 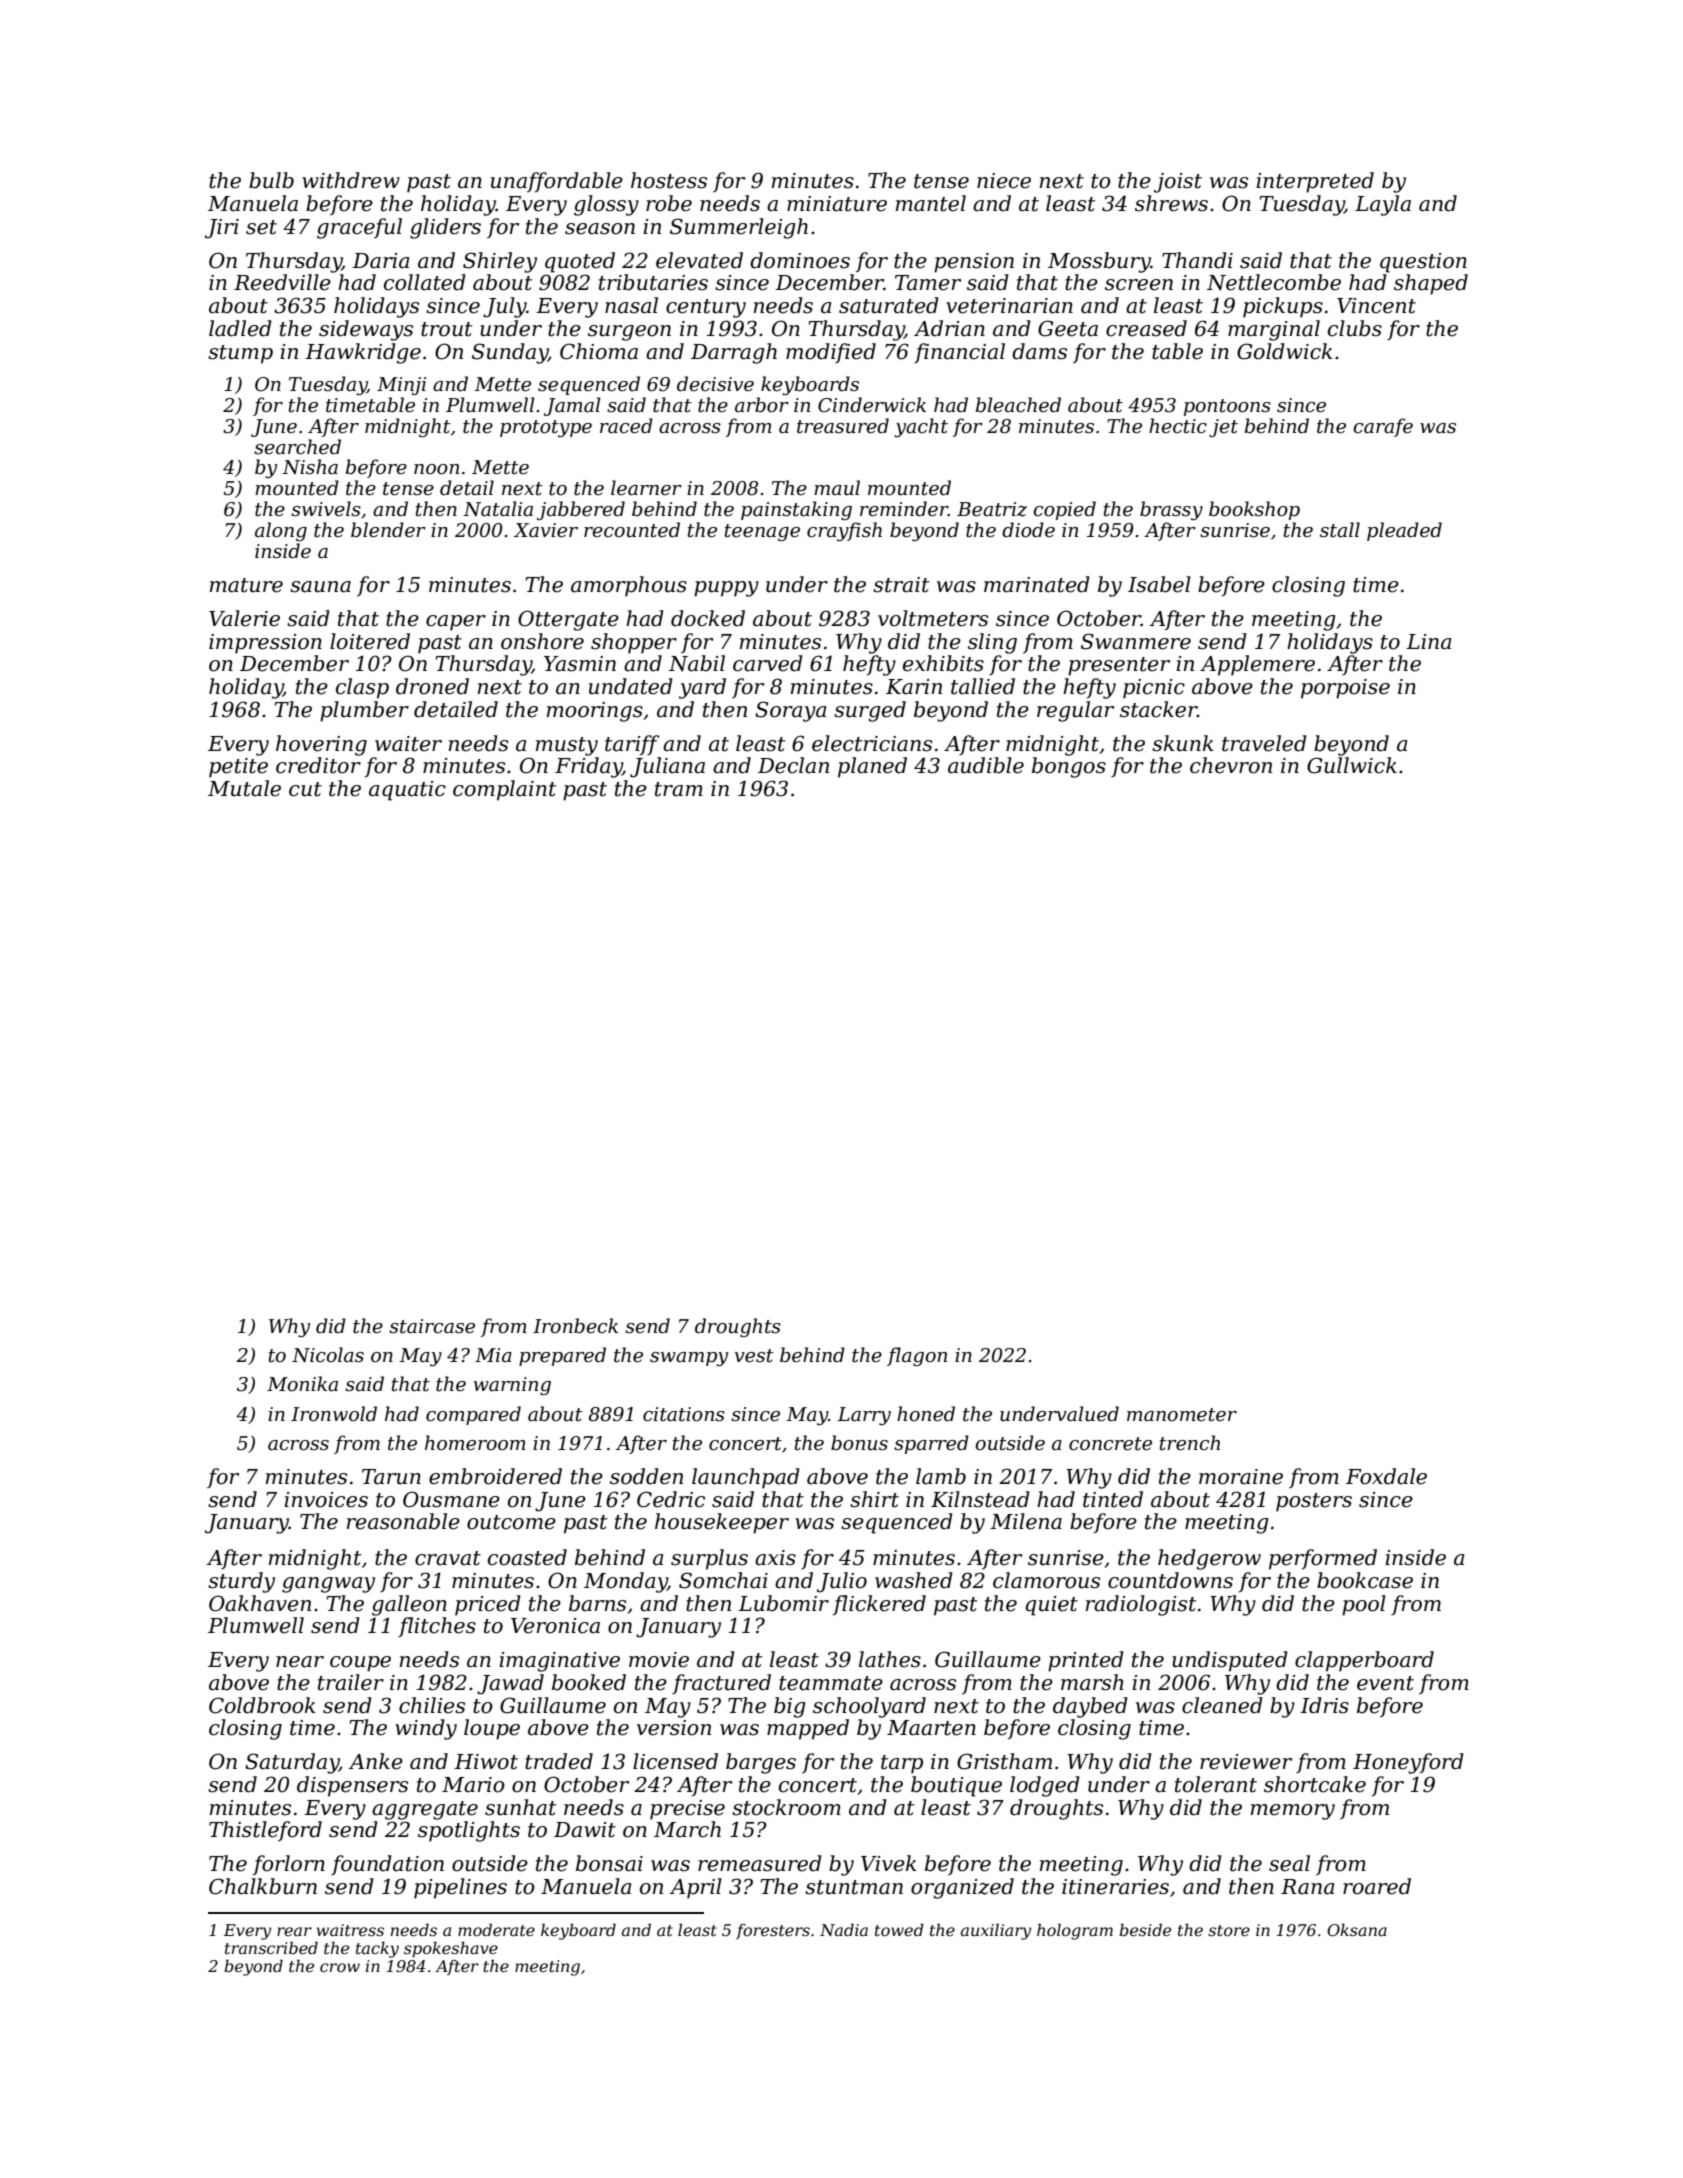 I want to click on chevron, so click(x=1231, y=765).
